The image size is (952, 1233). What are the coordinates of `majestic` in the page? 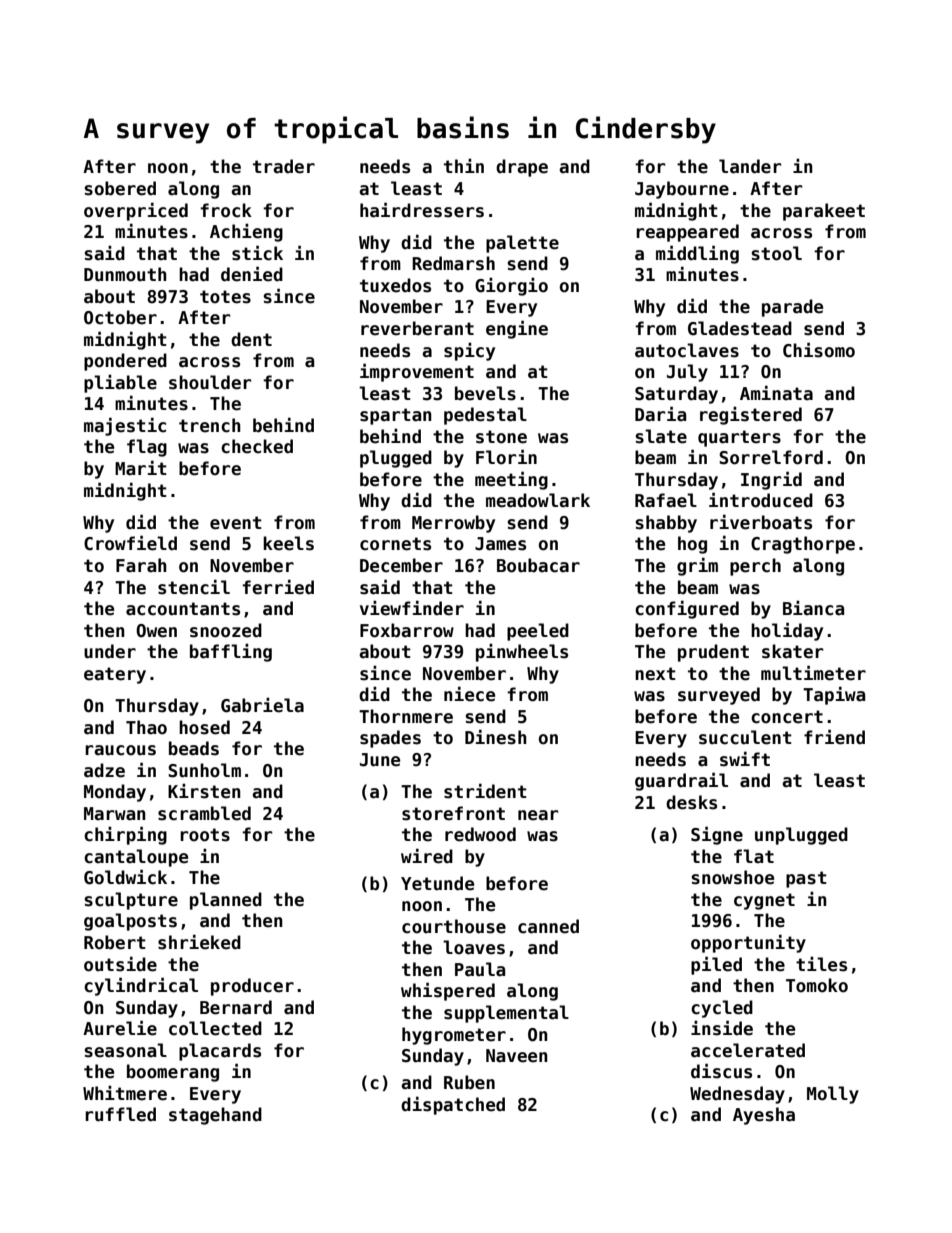 It's located at (125, 426).
